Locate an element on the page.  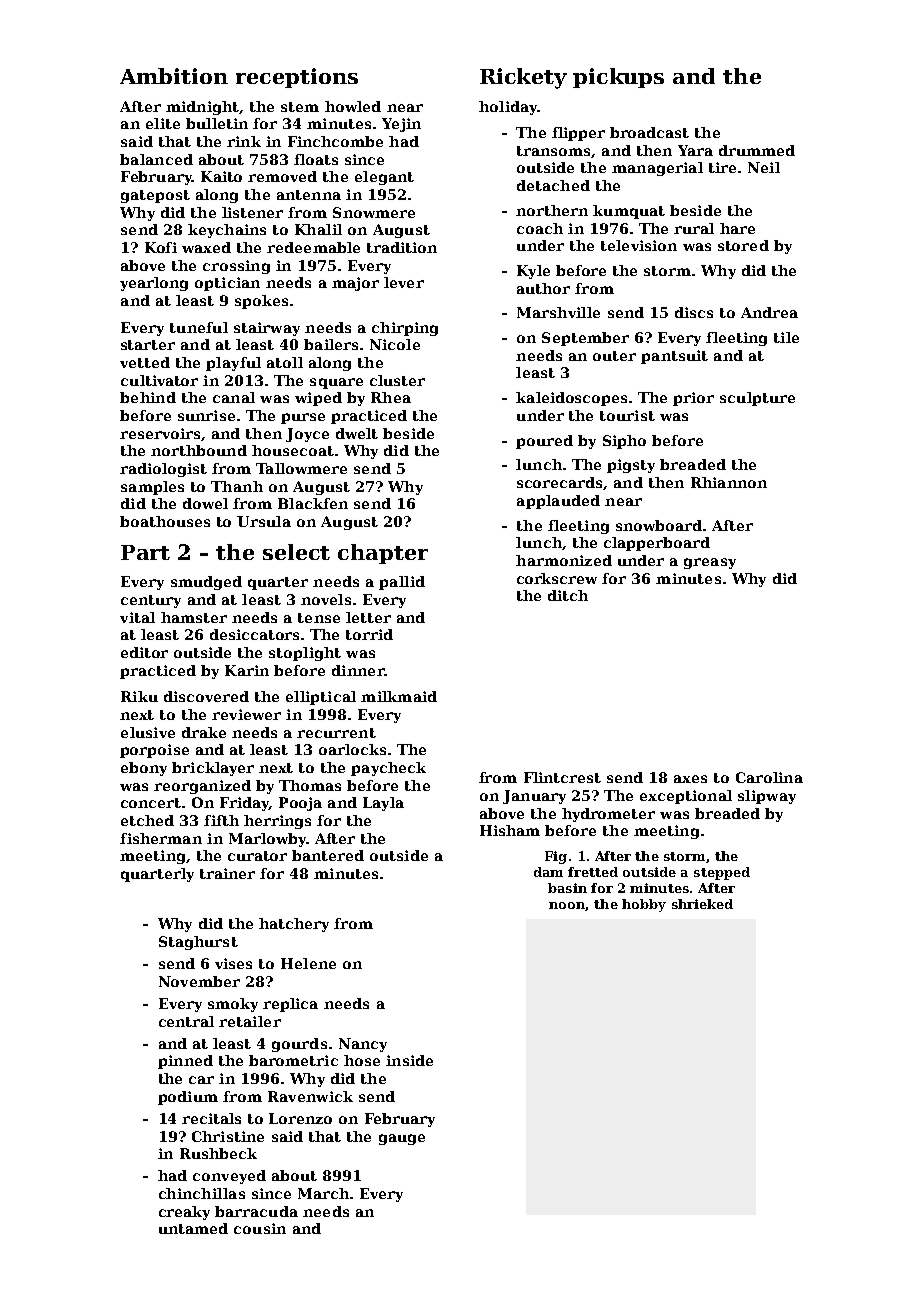
January is located at coordinates (534, 797).
